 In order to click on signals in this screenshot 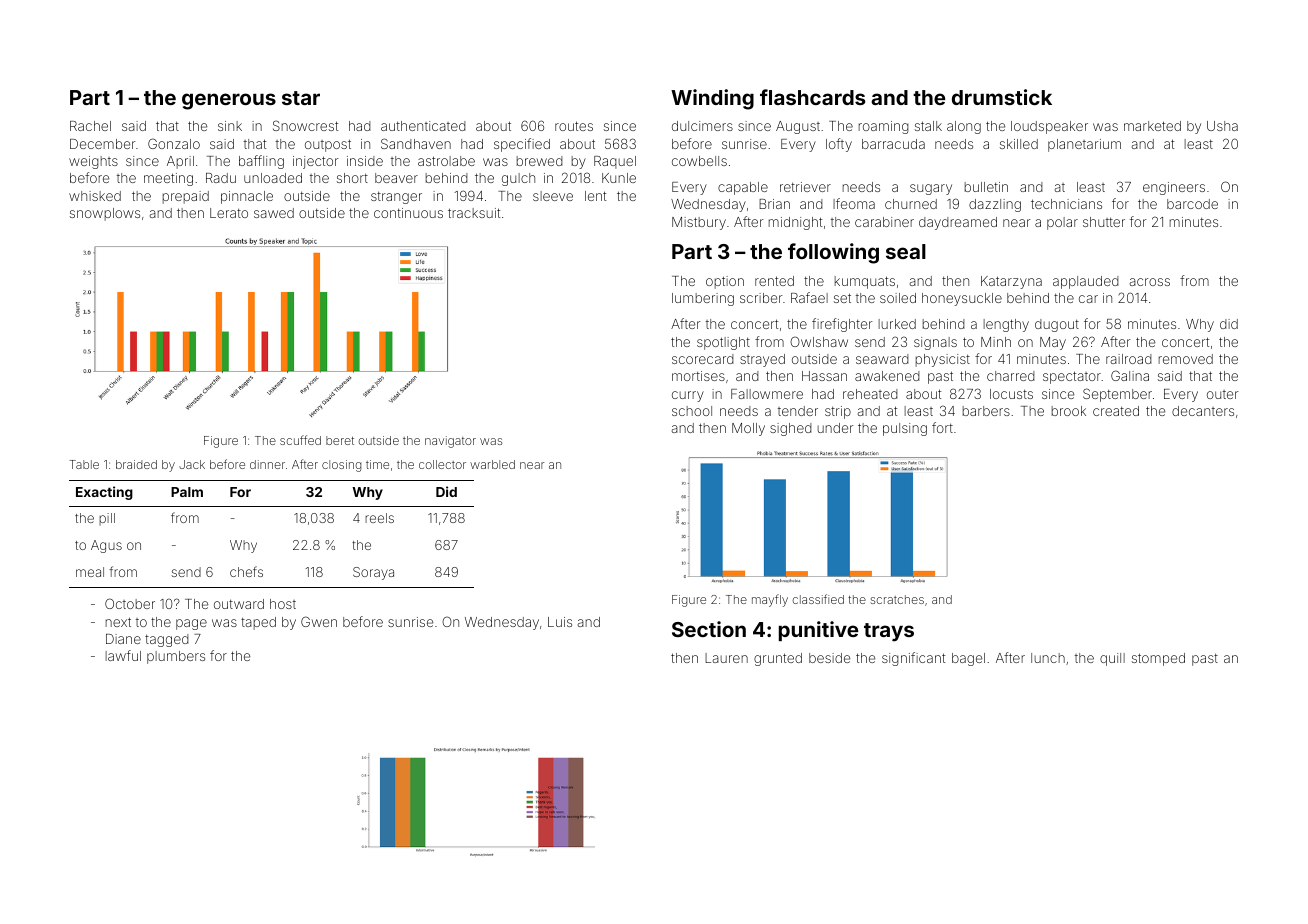, I will do `click(935, 343)`.
